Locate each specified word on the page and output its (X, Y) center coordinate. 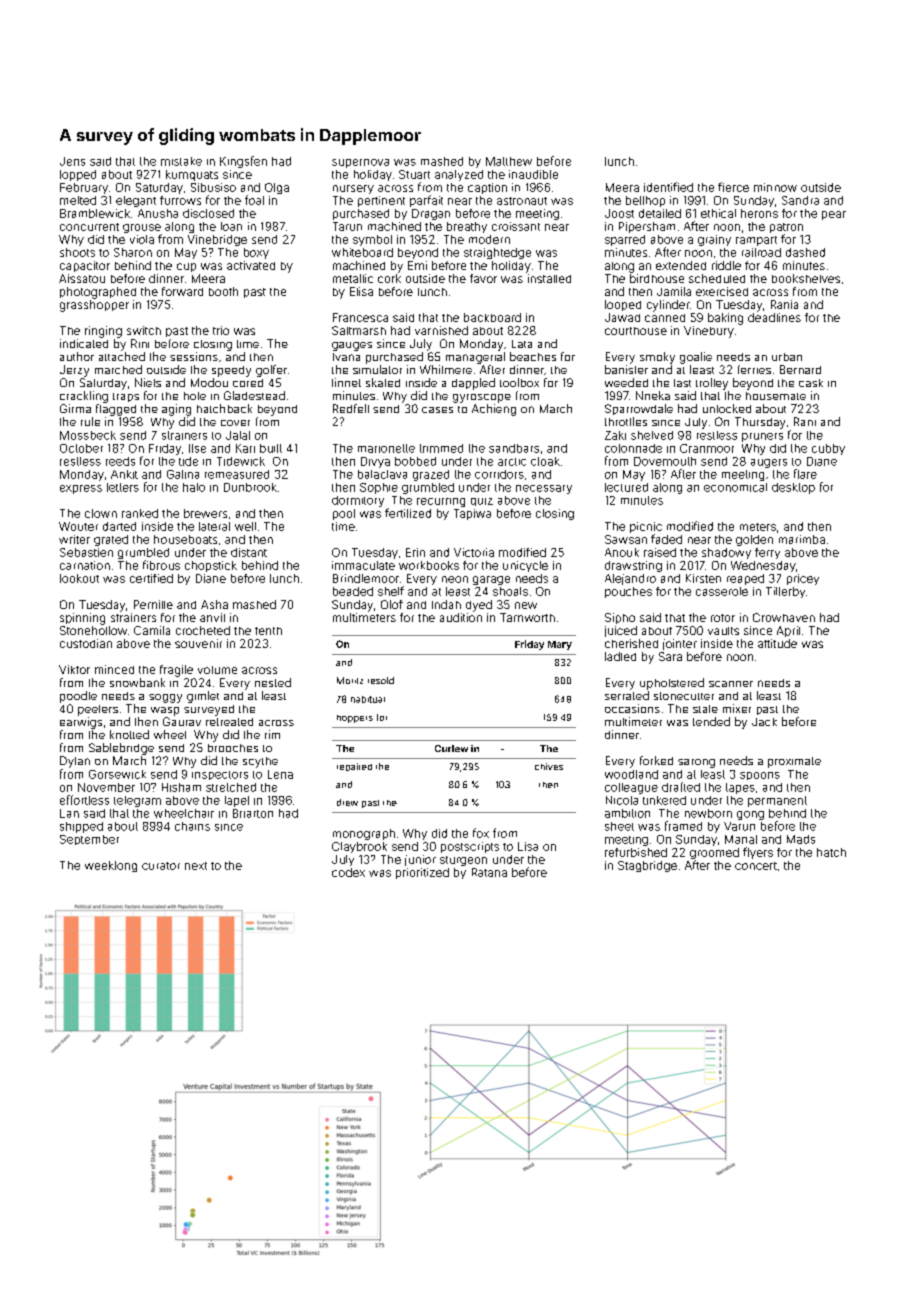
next (196, 866)
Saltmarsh (359, 330)
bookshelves (806, 278)
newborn (708, 813)
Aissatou (82, 278)
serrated (627, 695)
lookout (79, 578)
